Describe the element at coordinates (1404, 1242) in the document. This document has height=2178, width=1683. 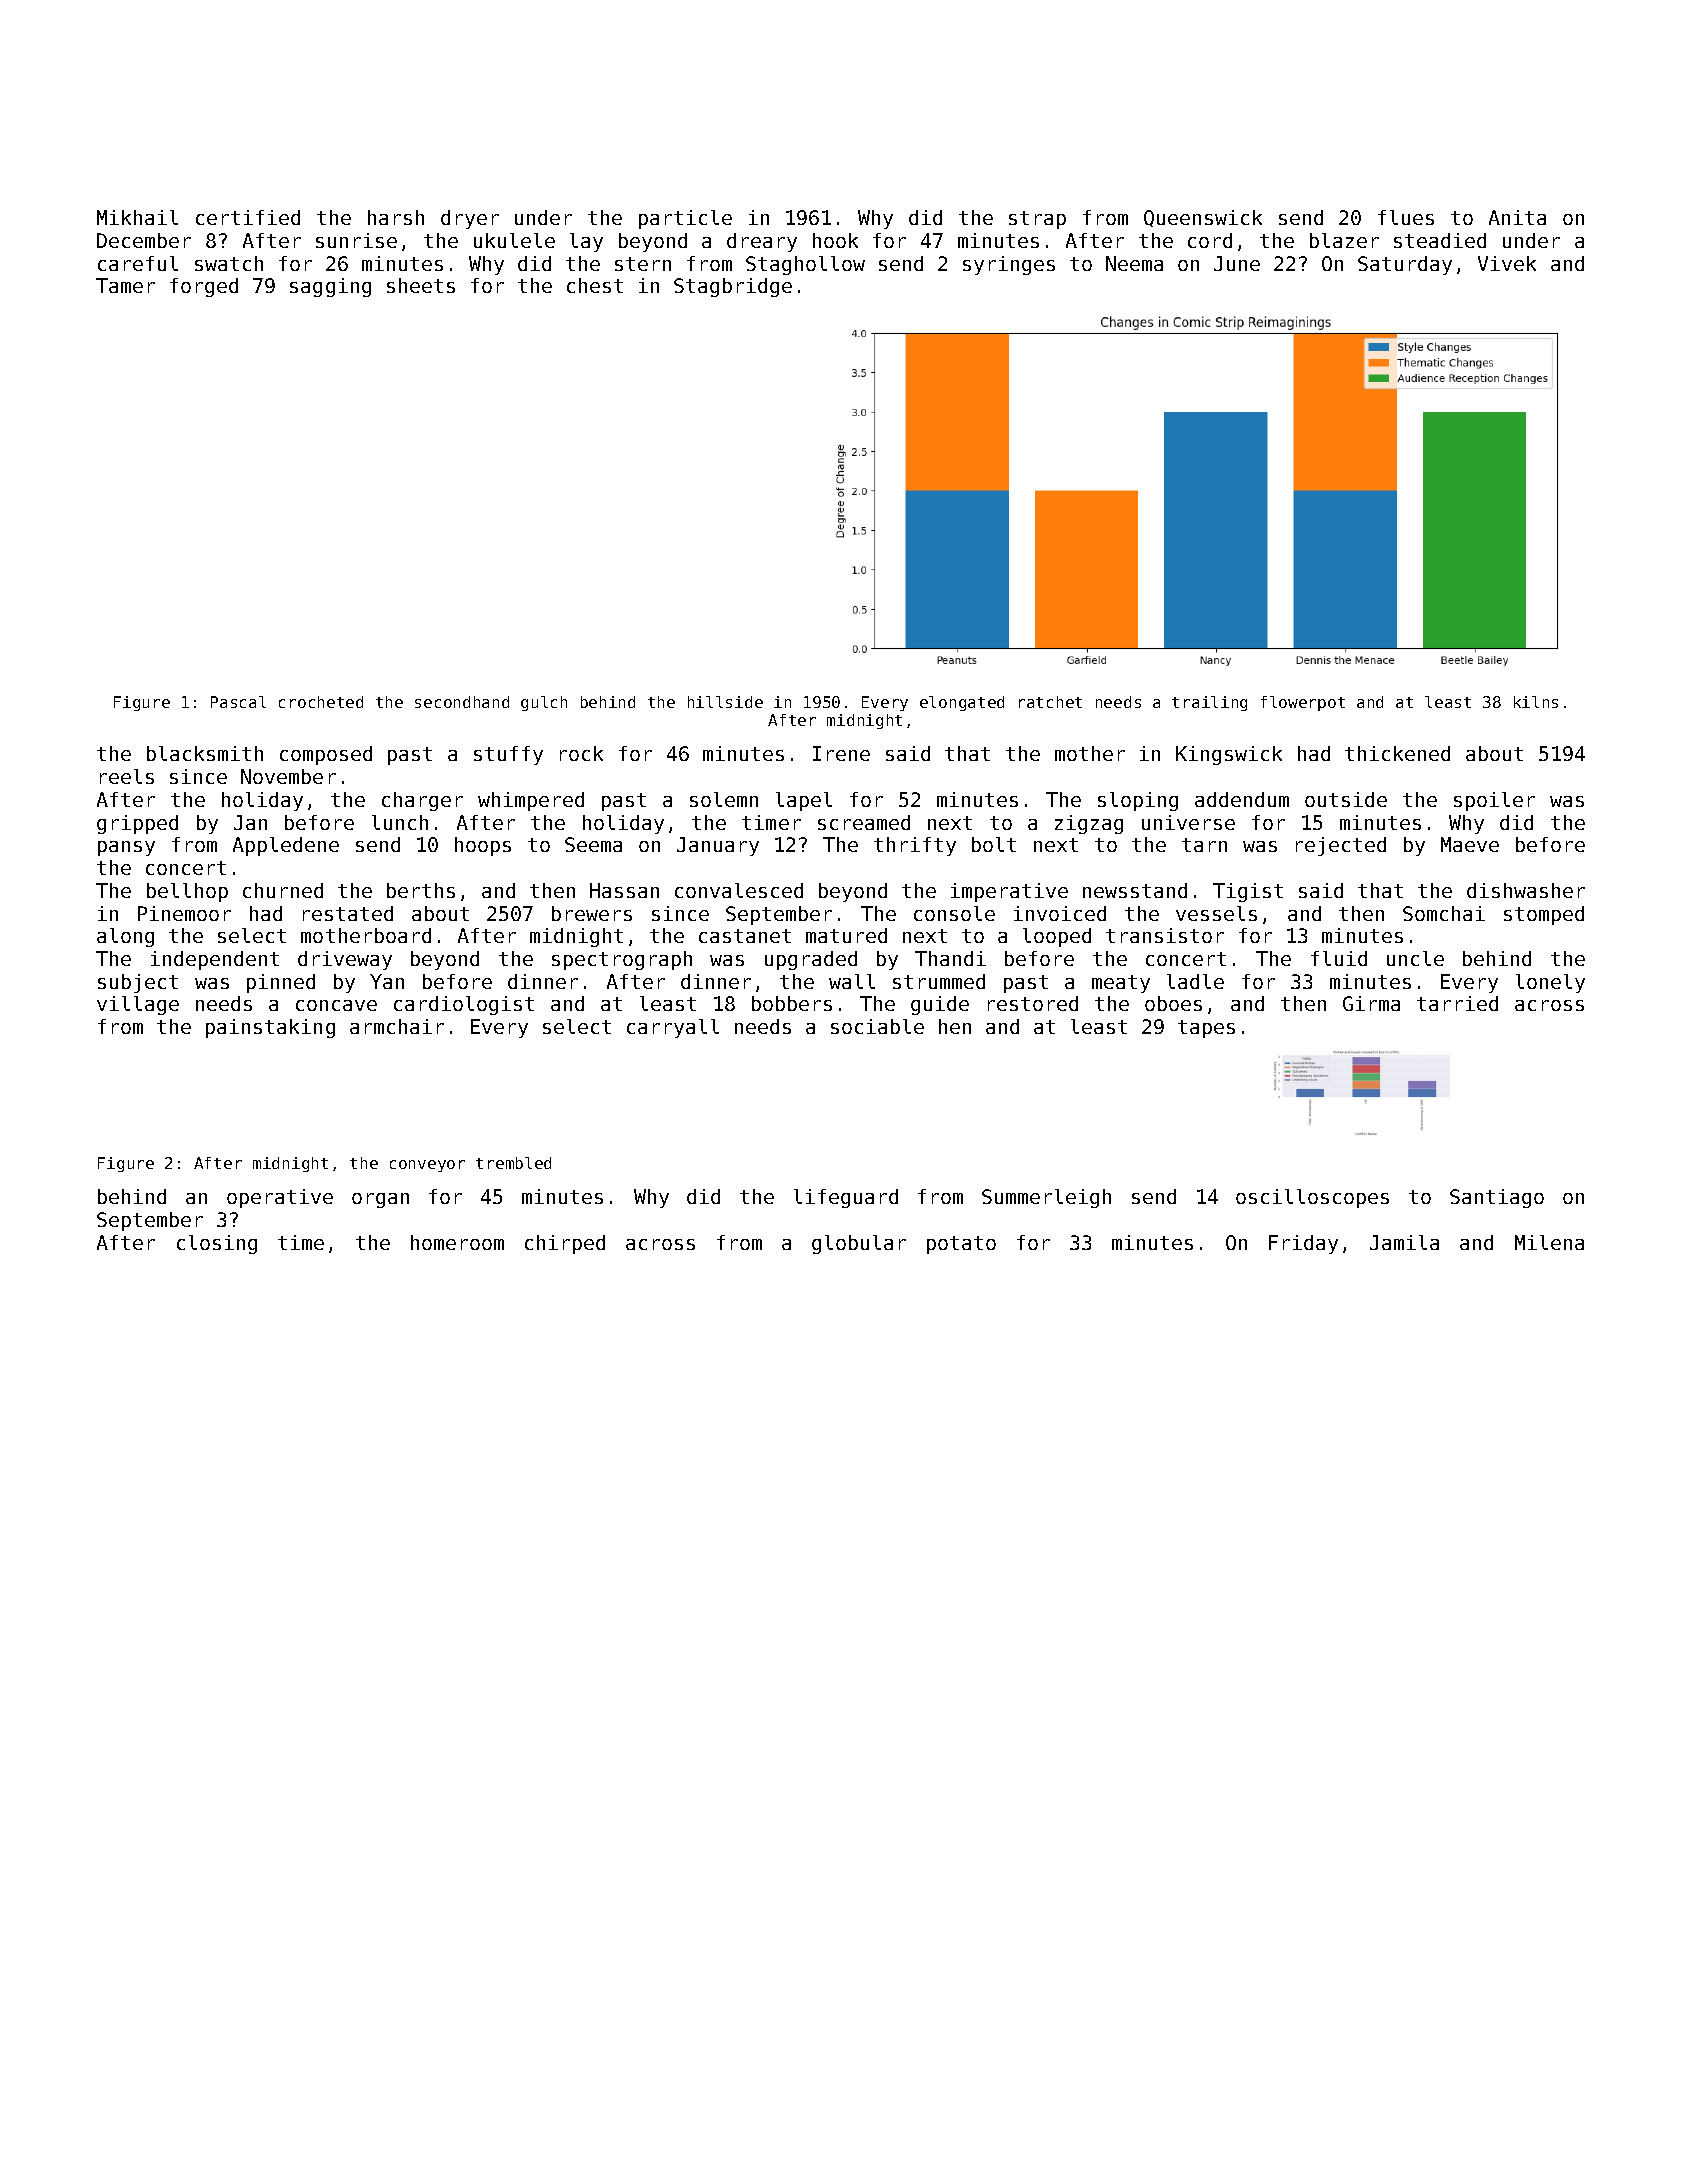
I see `Jamila` at that location.
